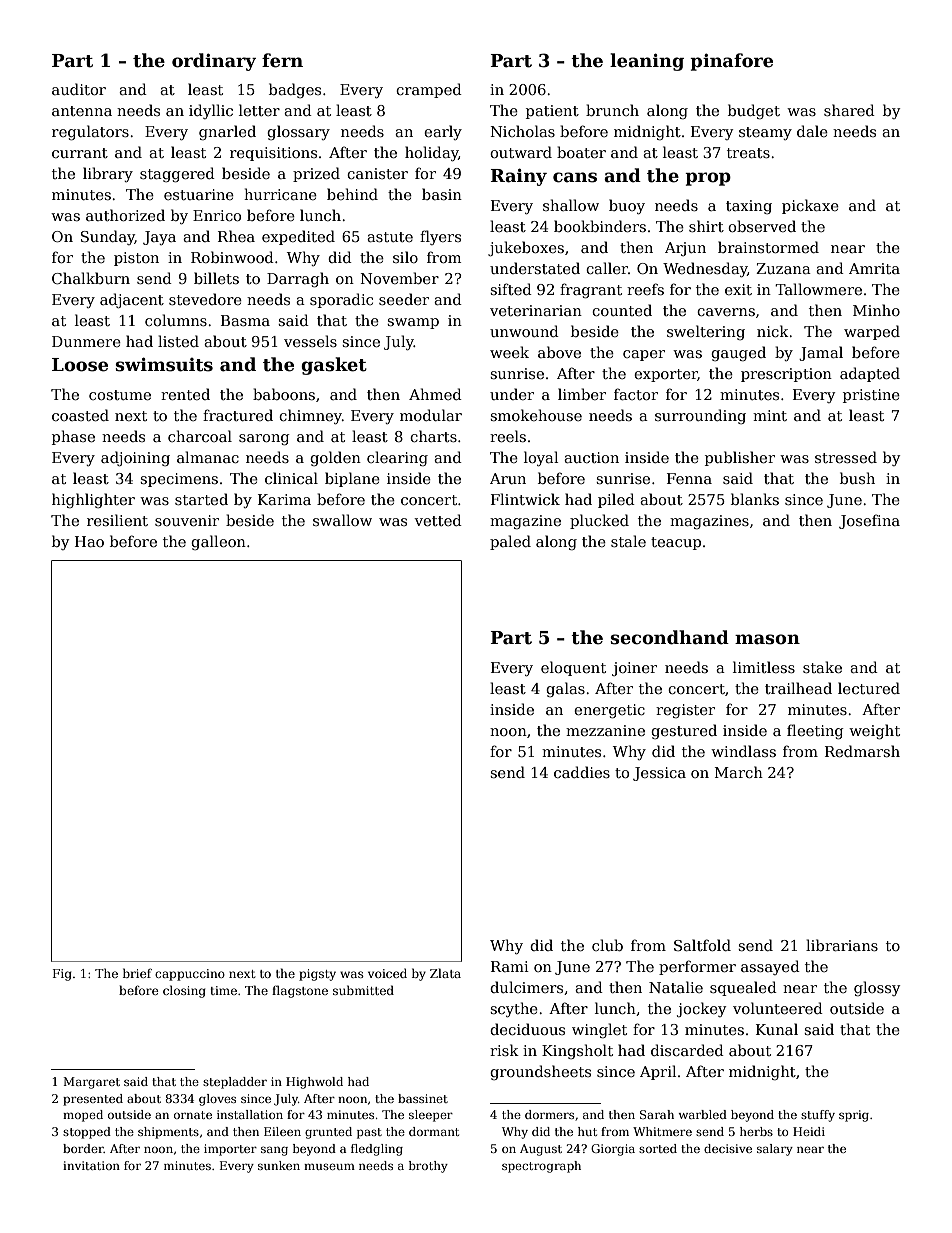 This screenshot has width=952, height=1233. Describe the element at coordinates (342, 520) in the screenshot. I see `swallow` at that location.
